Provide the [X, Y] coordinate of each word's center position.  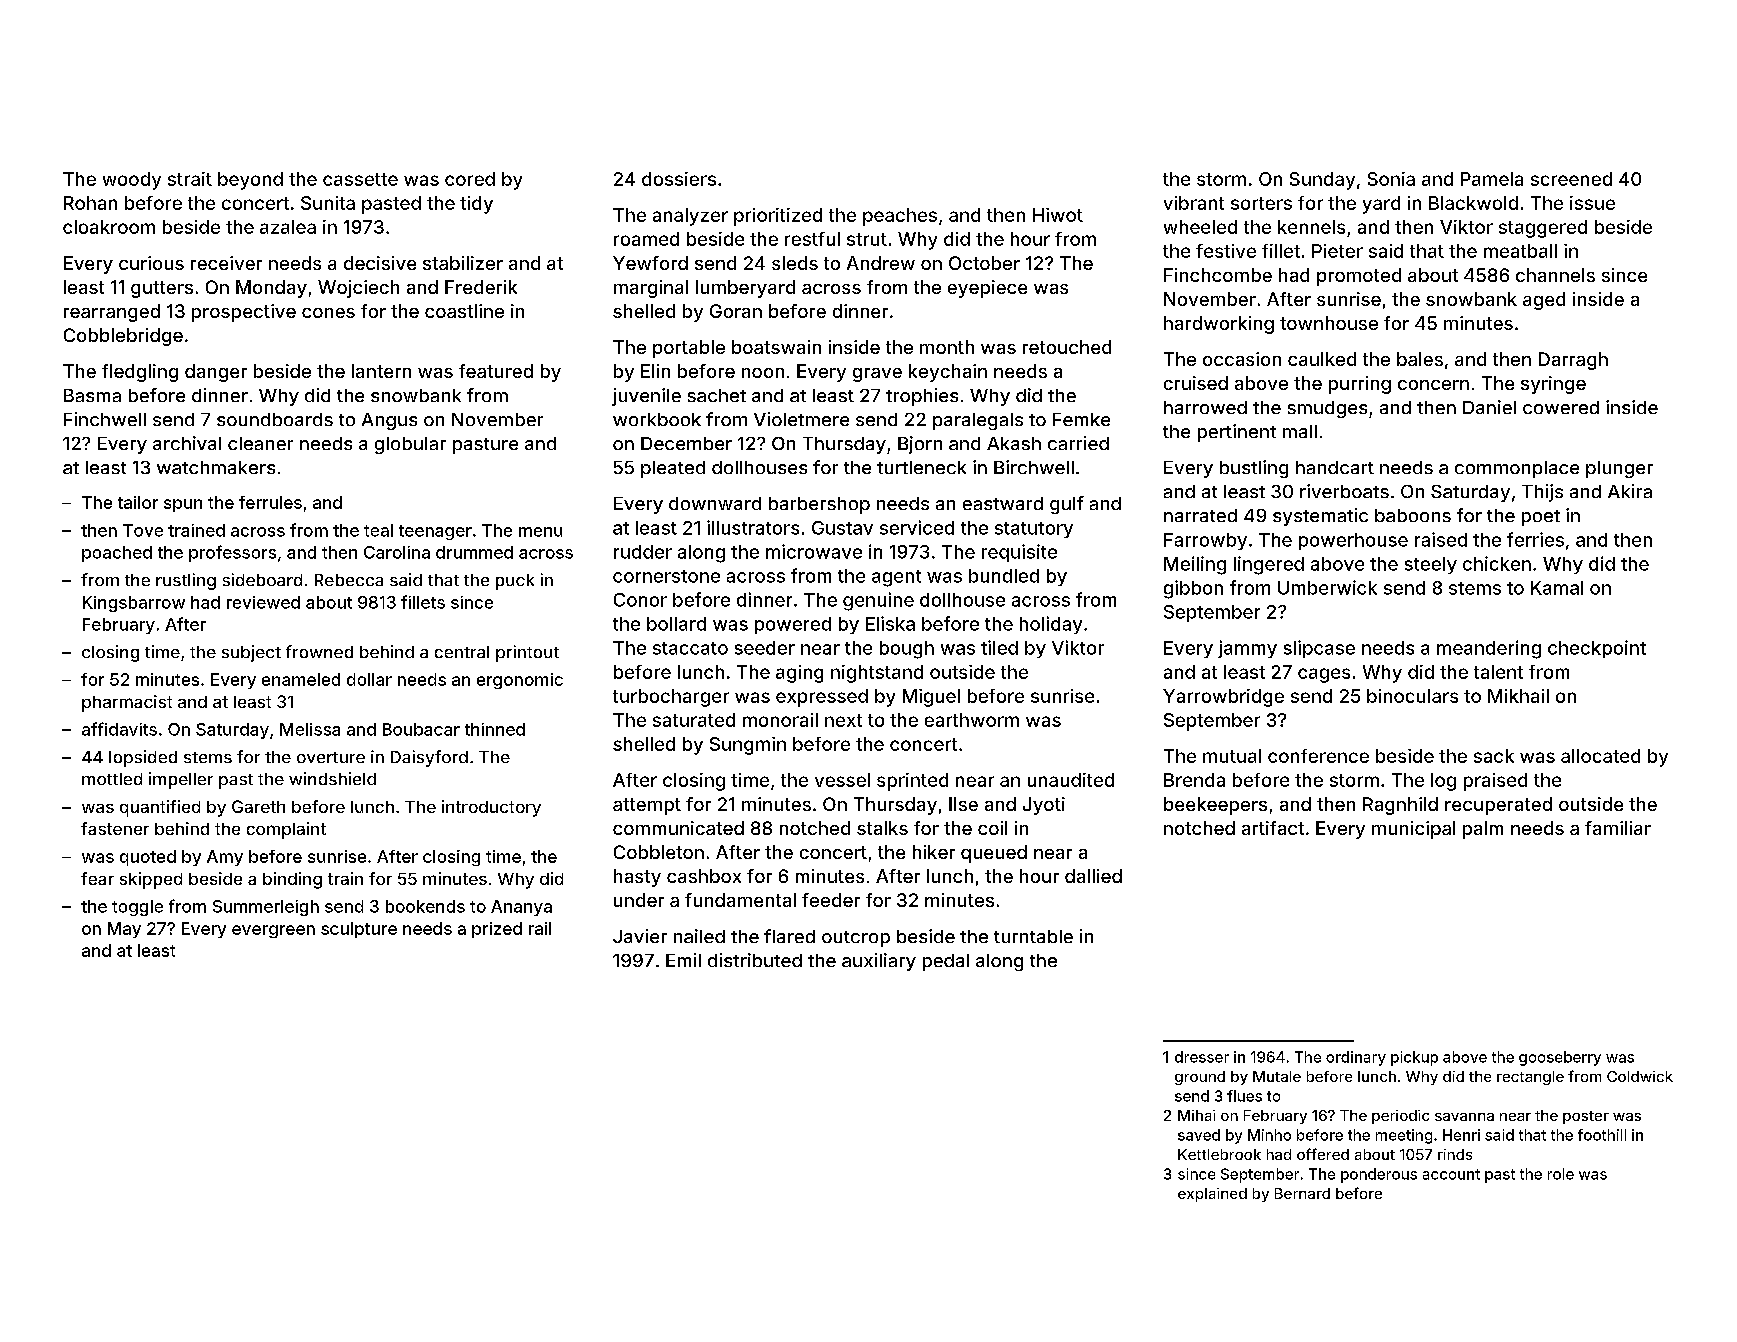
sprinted [912, 782]
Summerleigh [266, 908]
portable [689, 349]
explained [1212, 1195]
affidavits [119, 729]
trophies [922, 397]
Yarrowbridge [1223, 698]
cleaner [260, 443]
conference [1318, 756]
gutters [162, 289]
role [1561, 1174]
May [124, 930]
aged [1544, 301]
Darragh [1573, 361]
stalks [882, 828]
